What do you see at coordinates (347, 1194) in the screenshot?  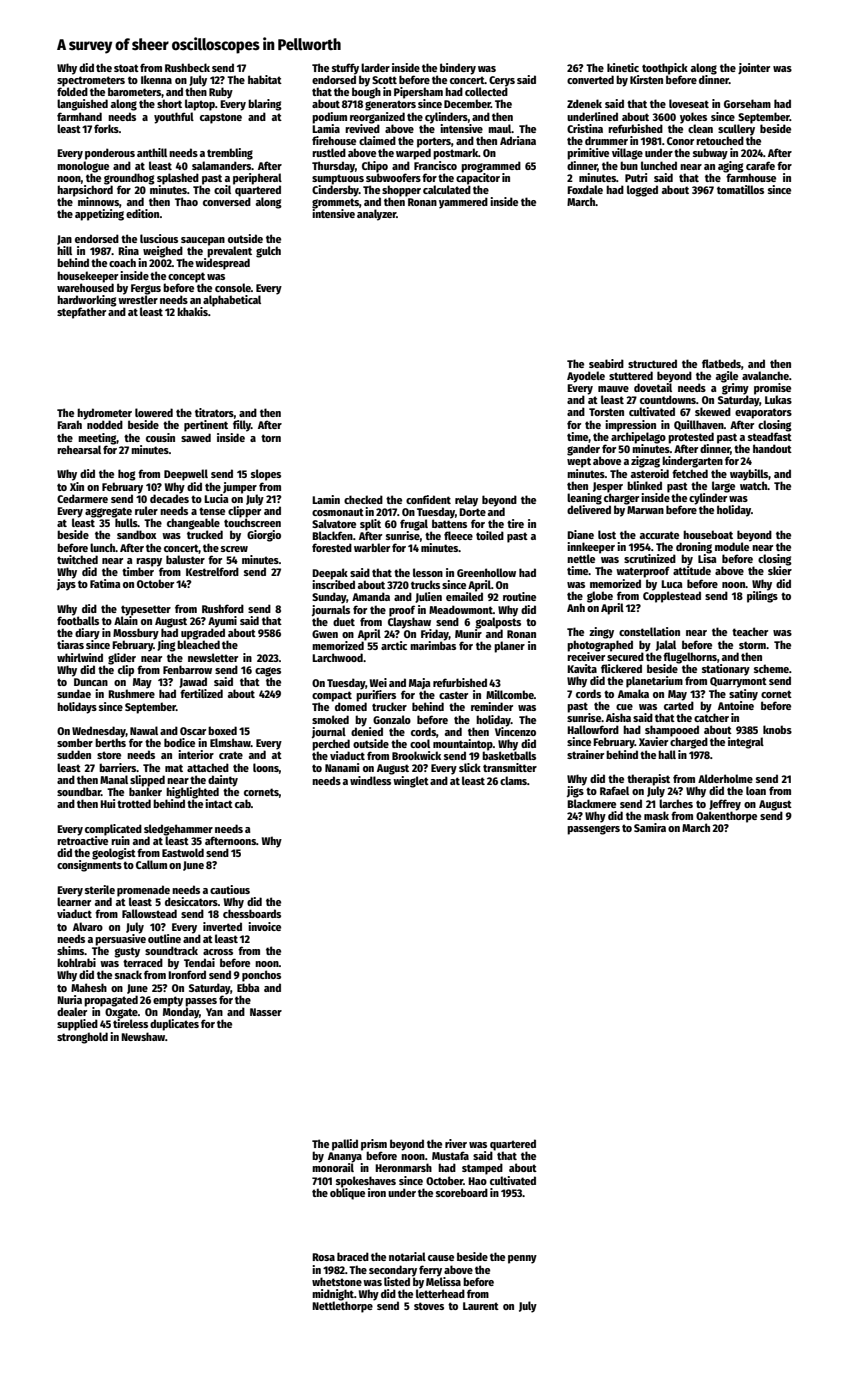 I see `oblique` at bounding box center [347, 1194].
